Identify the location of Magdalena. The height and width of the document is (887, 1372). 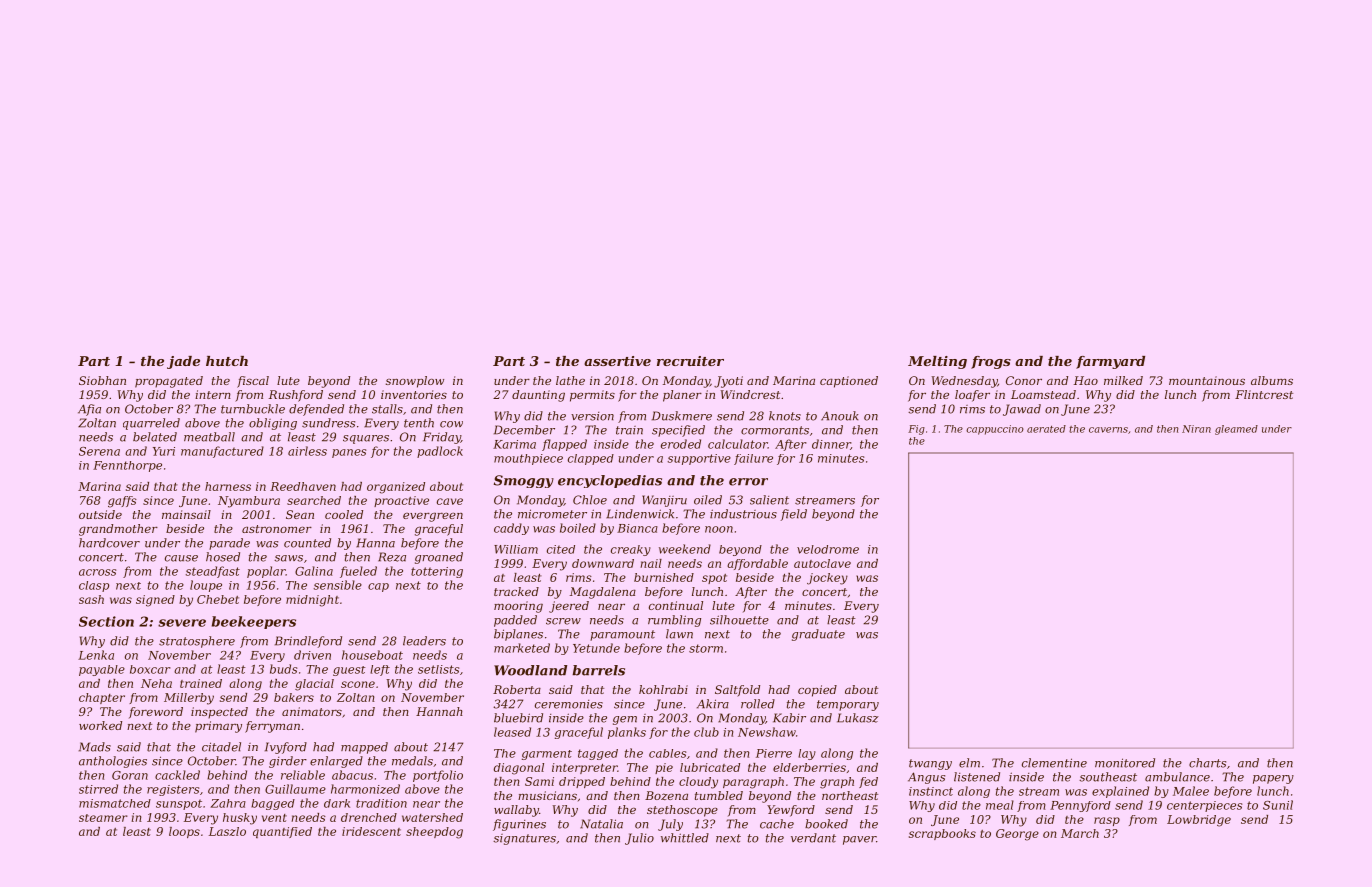
(603, 593).
